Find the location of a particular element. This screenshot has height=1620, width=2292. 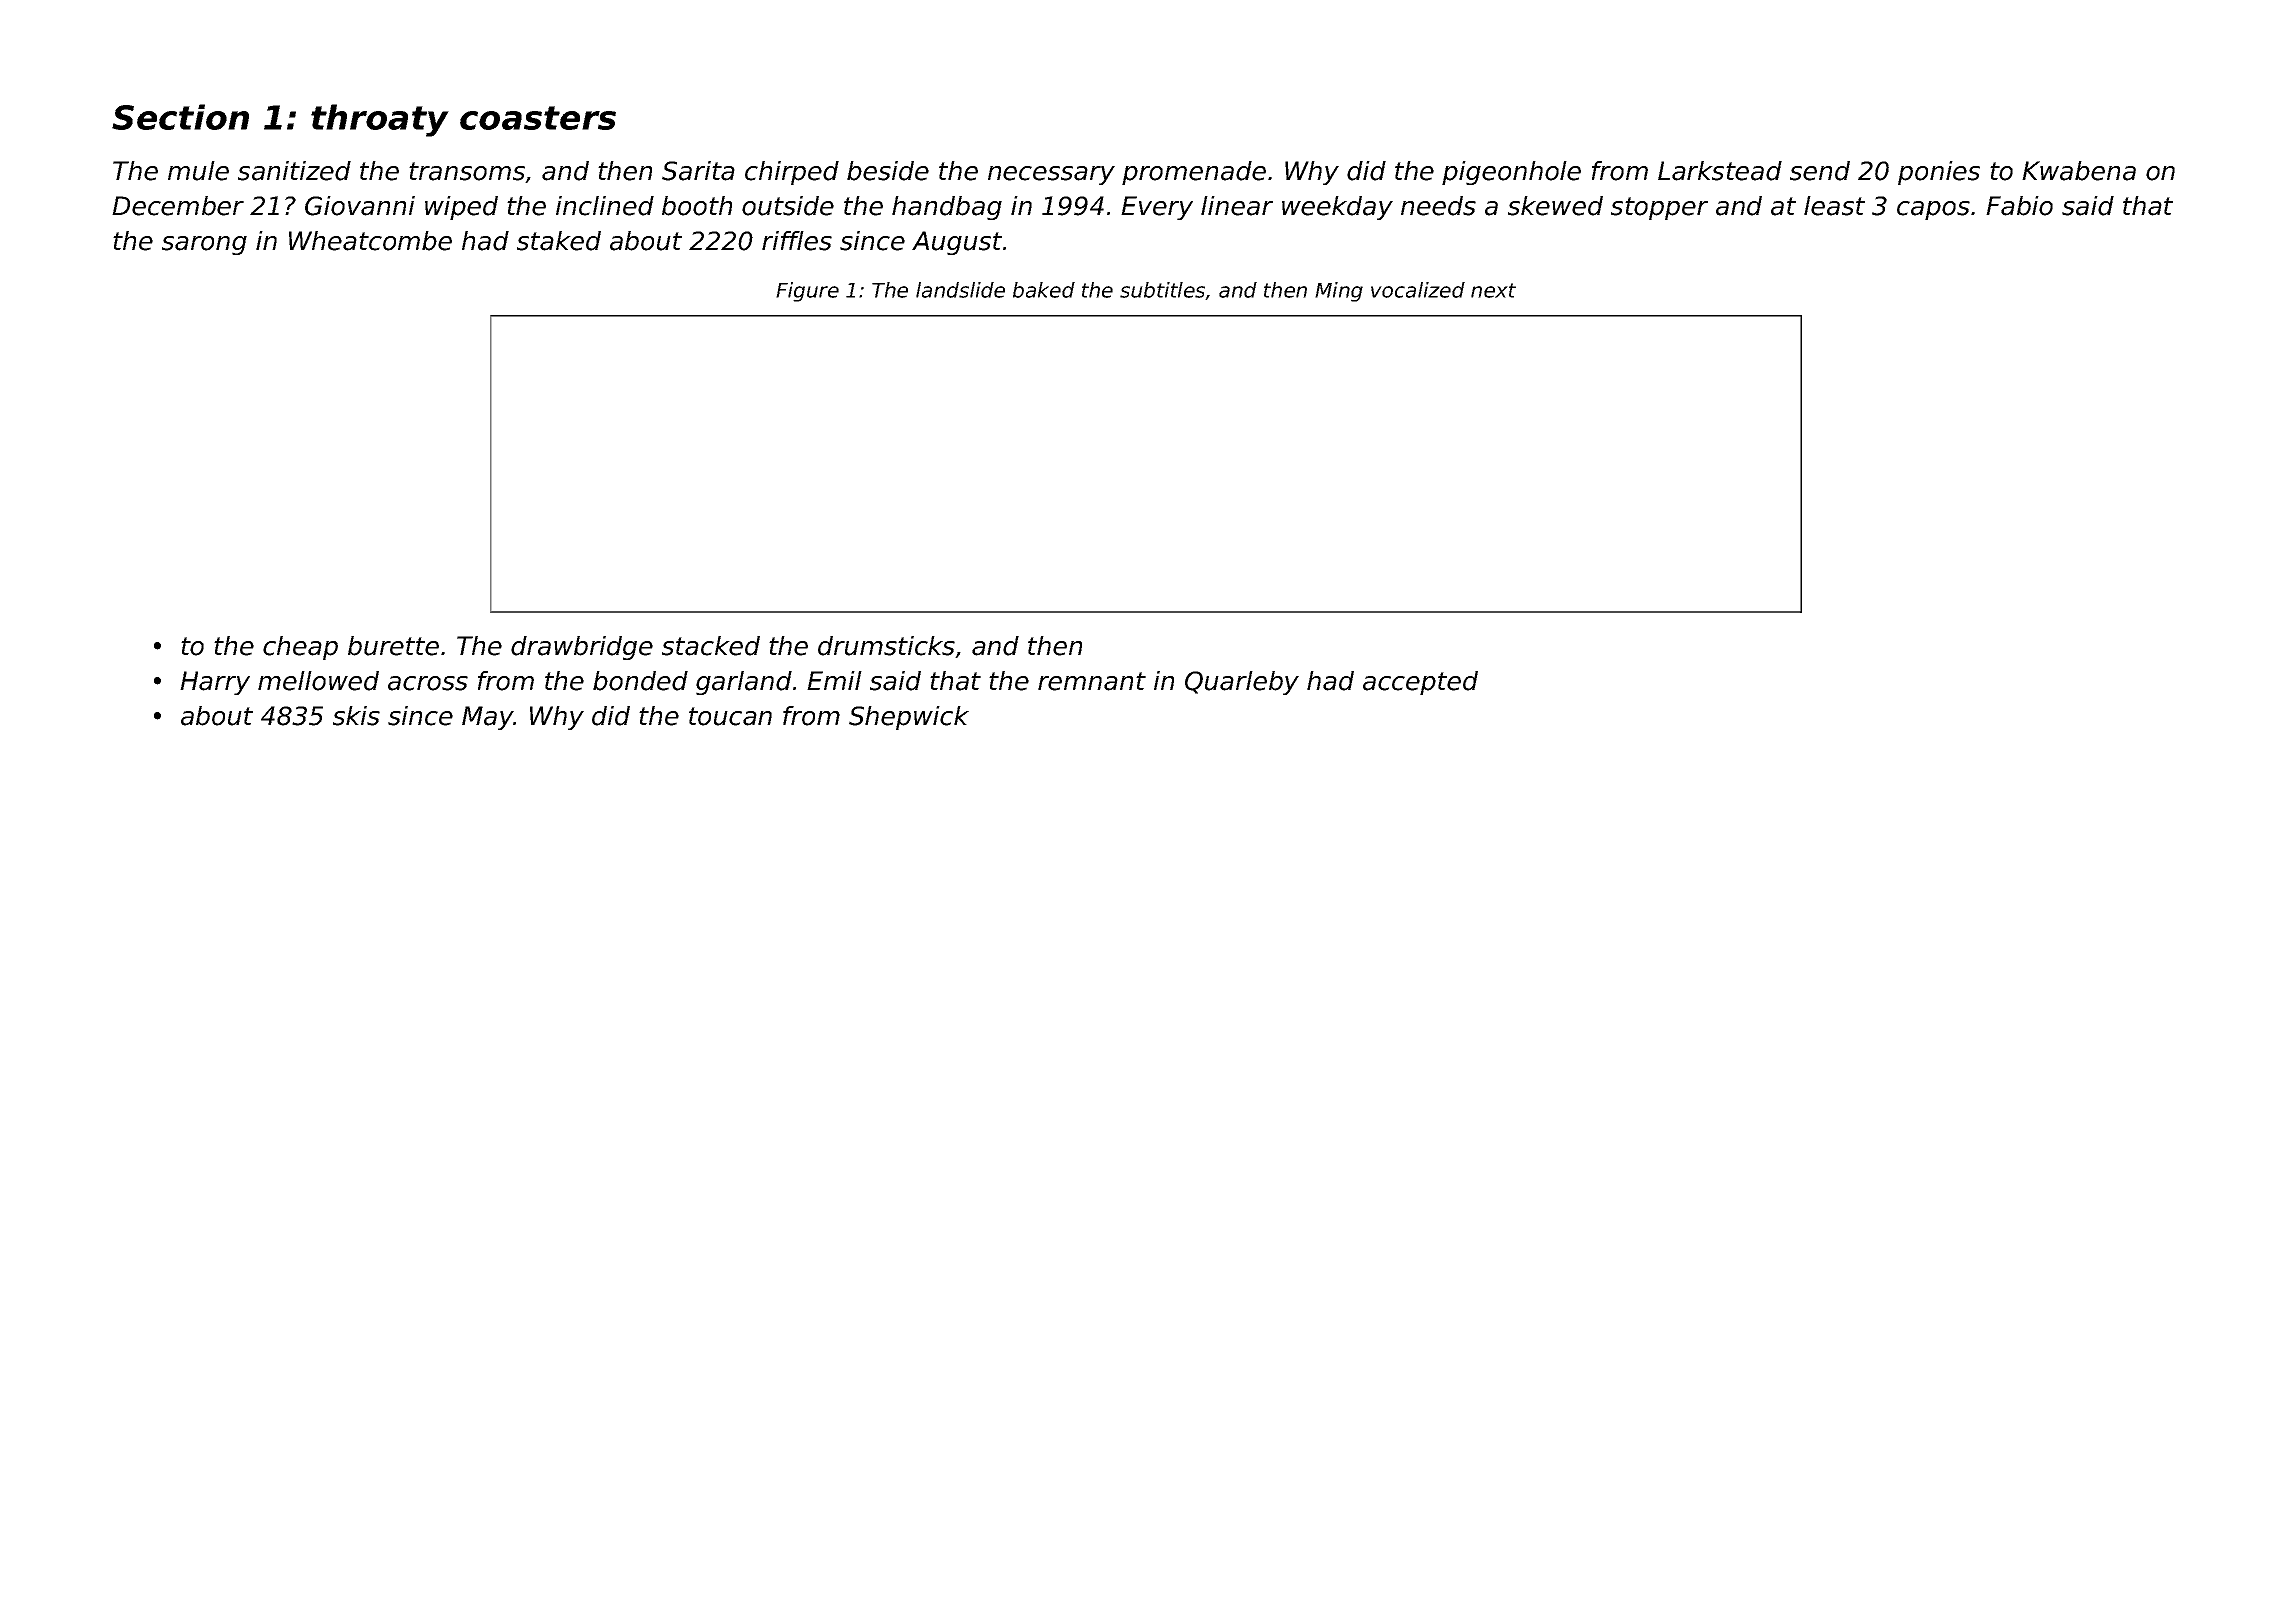

vocalized is located at coordinates (1418, 290).
